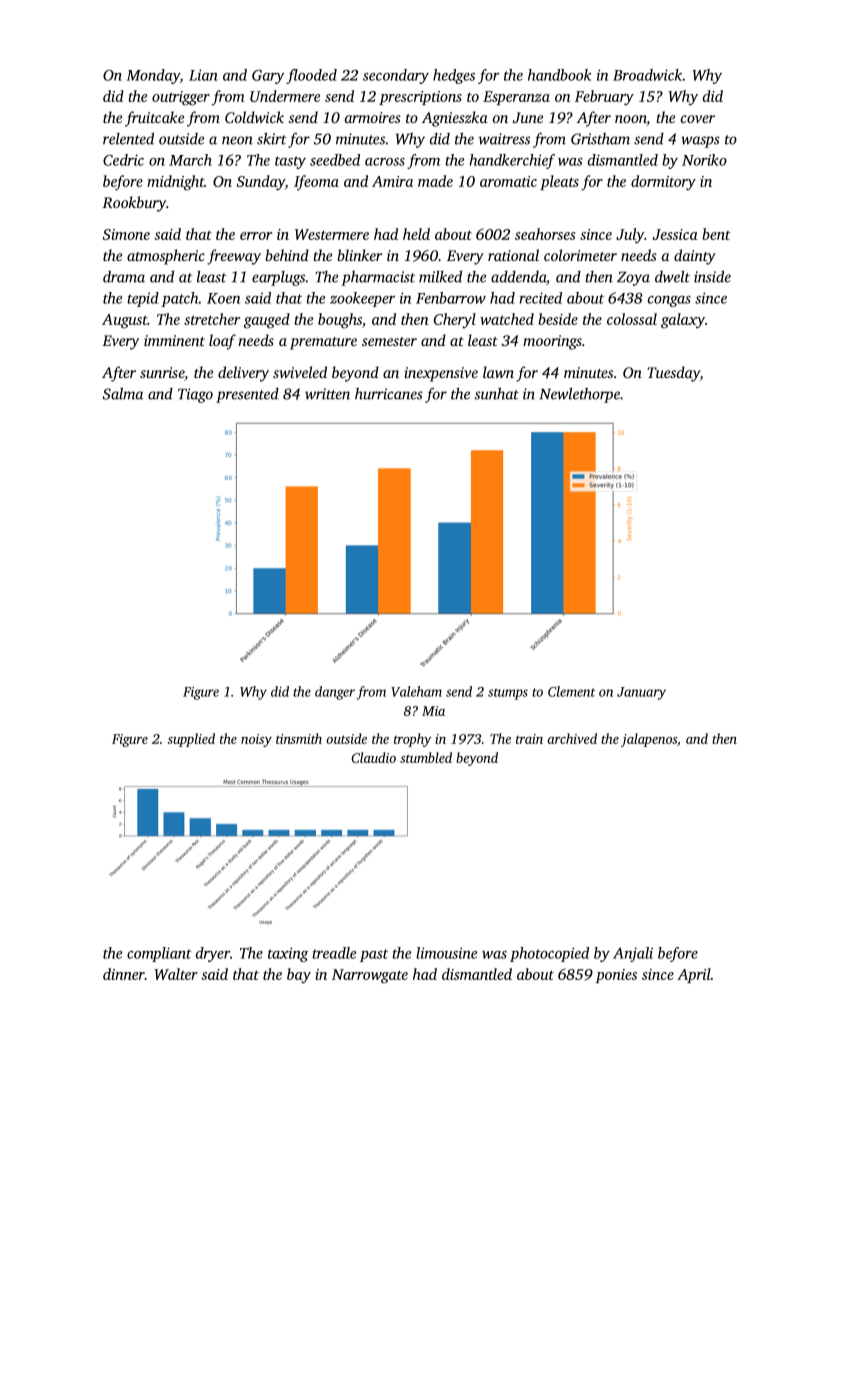 The height and width of the screenshot is (1400, 849). I want to click on jalapenos, so click(649, 740).
